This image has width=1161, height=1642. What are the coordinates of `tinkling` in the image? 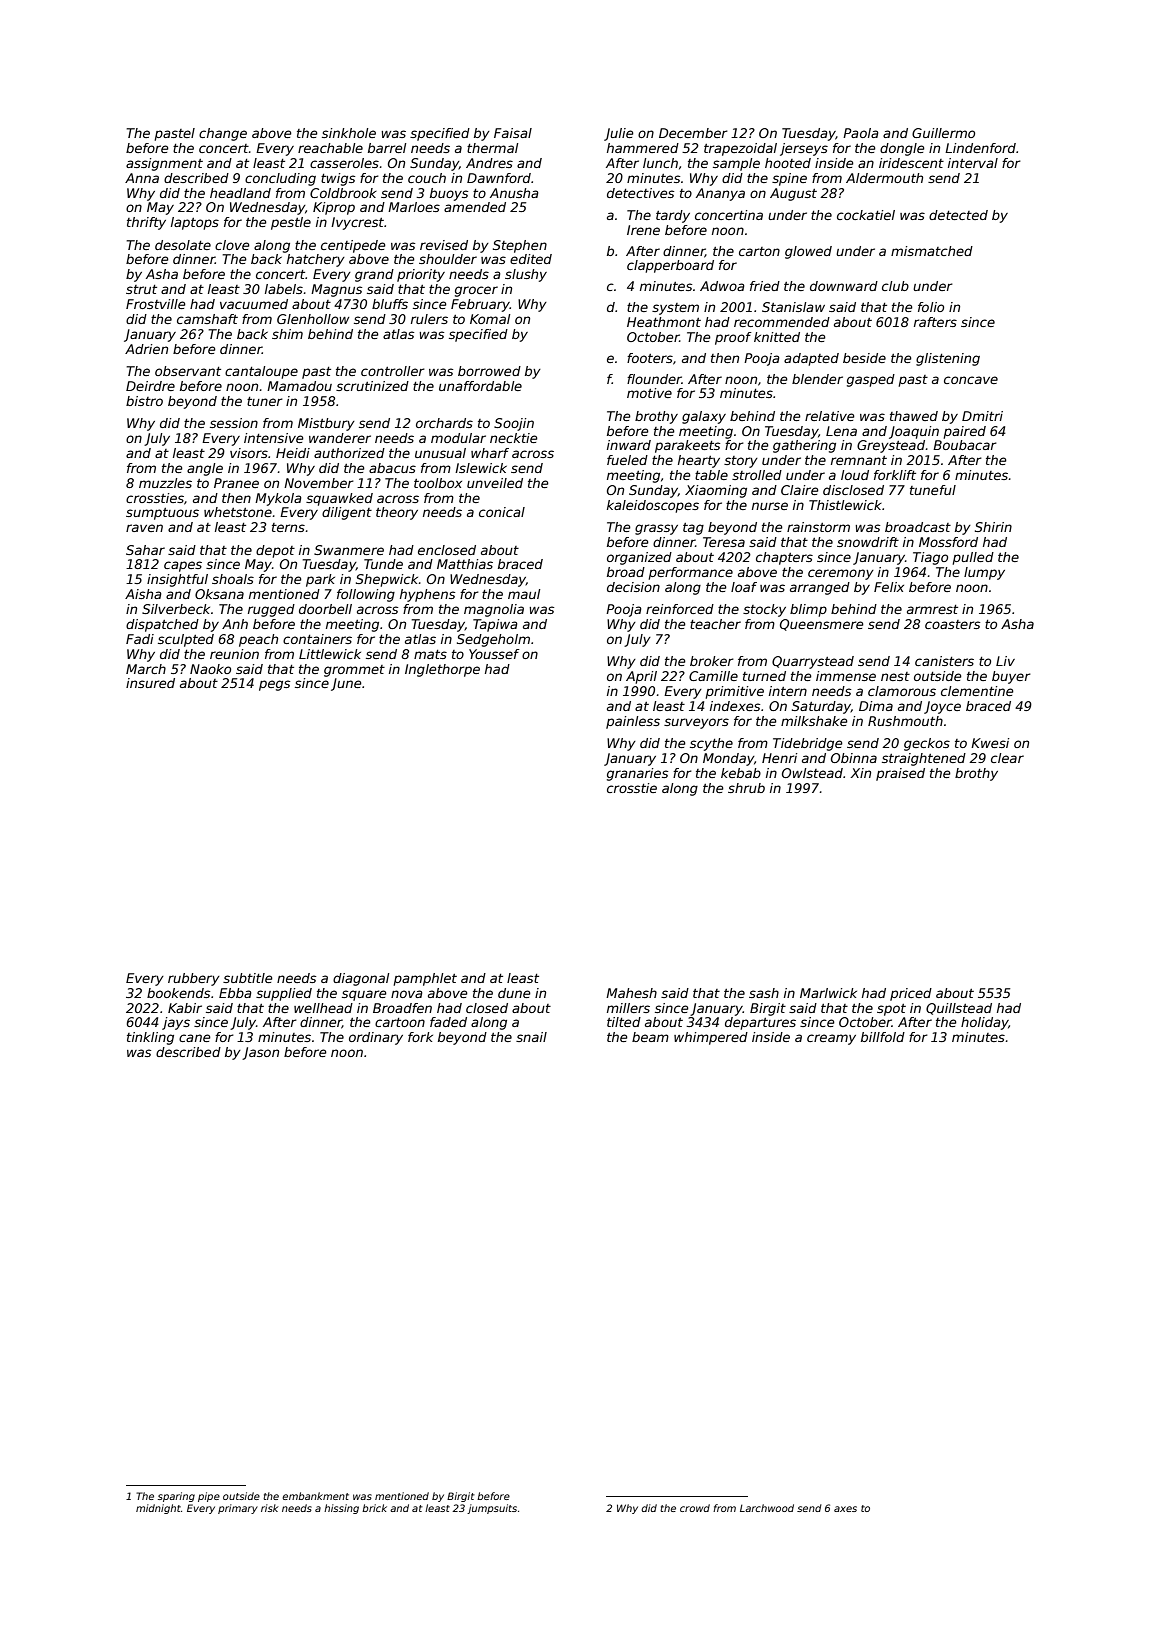 It's located at (150, 1038).
